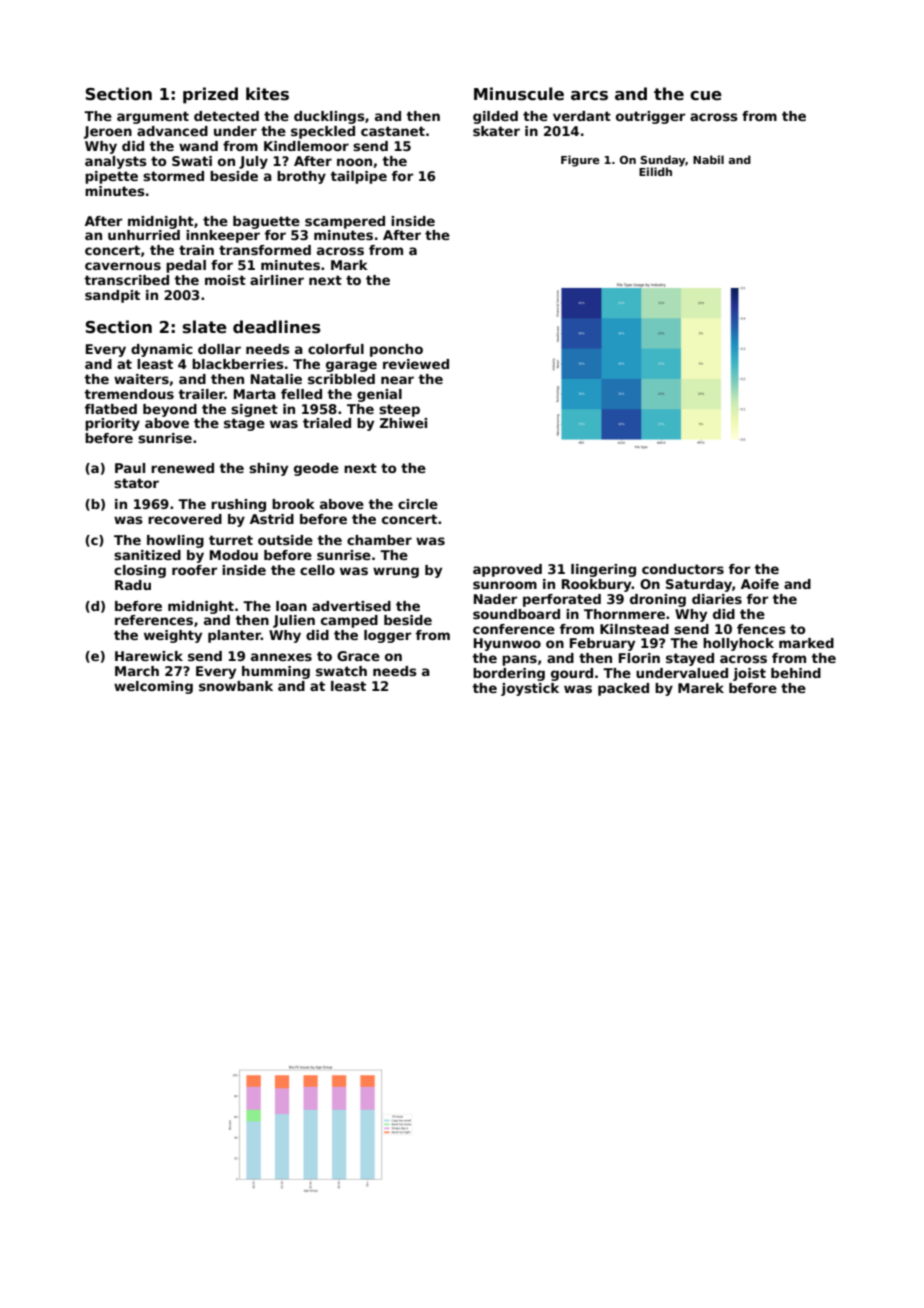  Describe the element at coordinates (706, 96) in the image. I see `cue` at that location.
